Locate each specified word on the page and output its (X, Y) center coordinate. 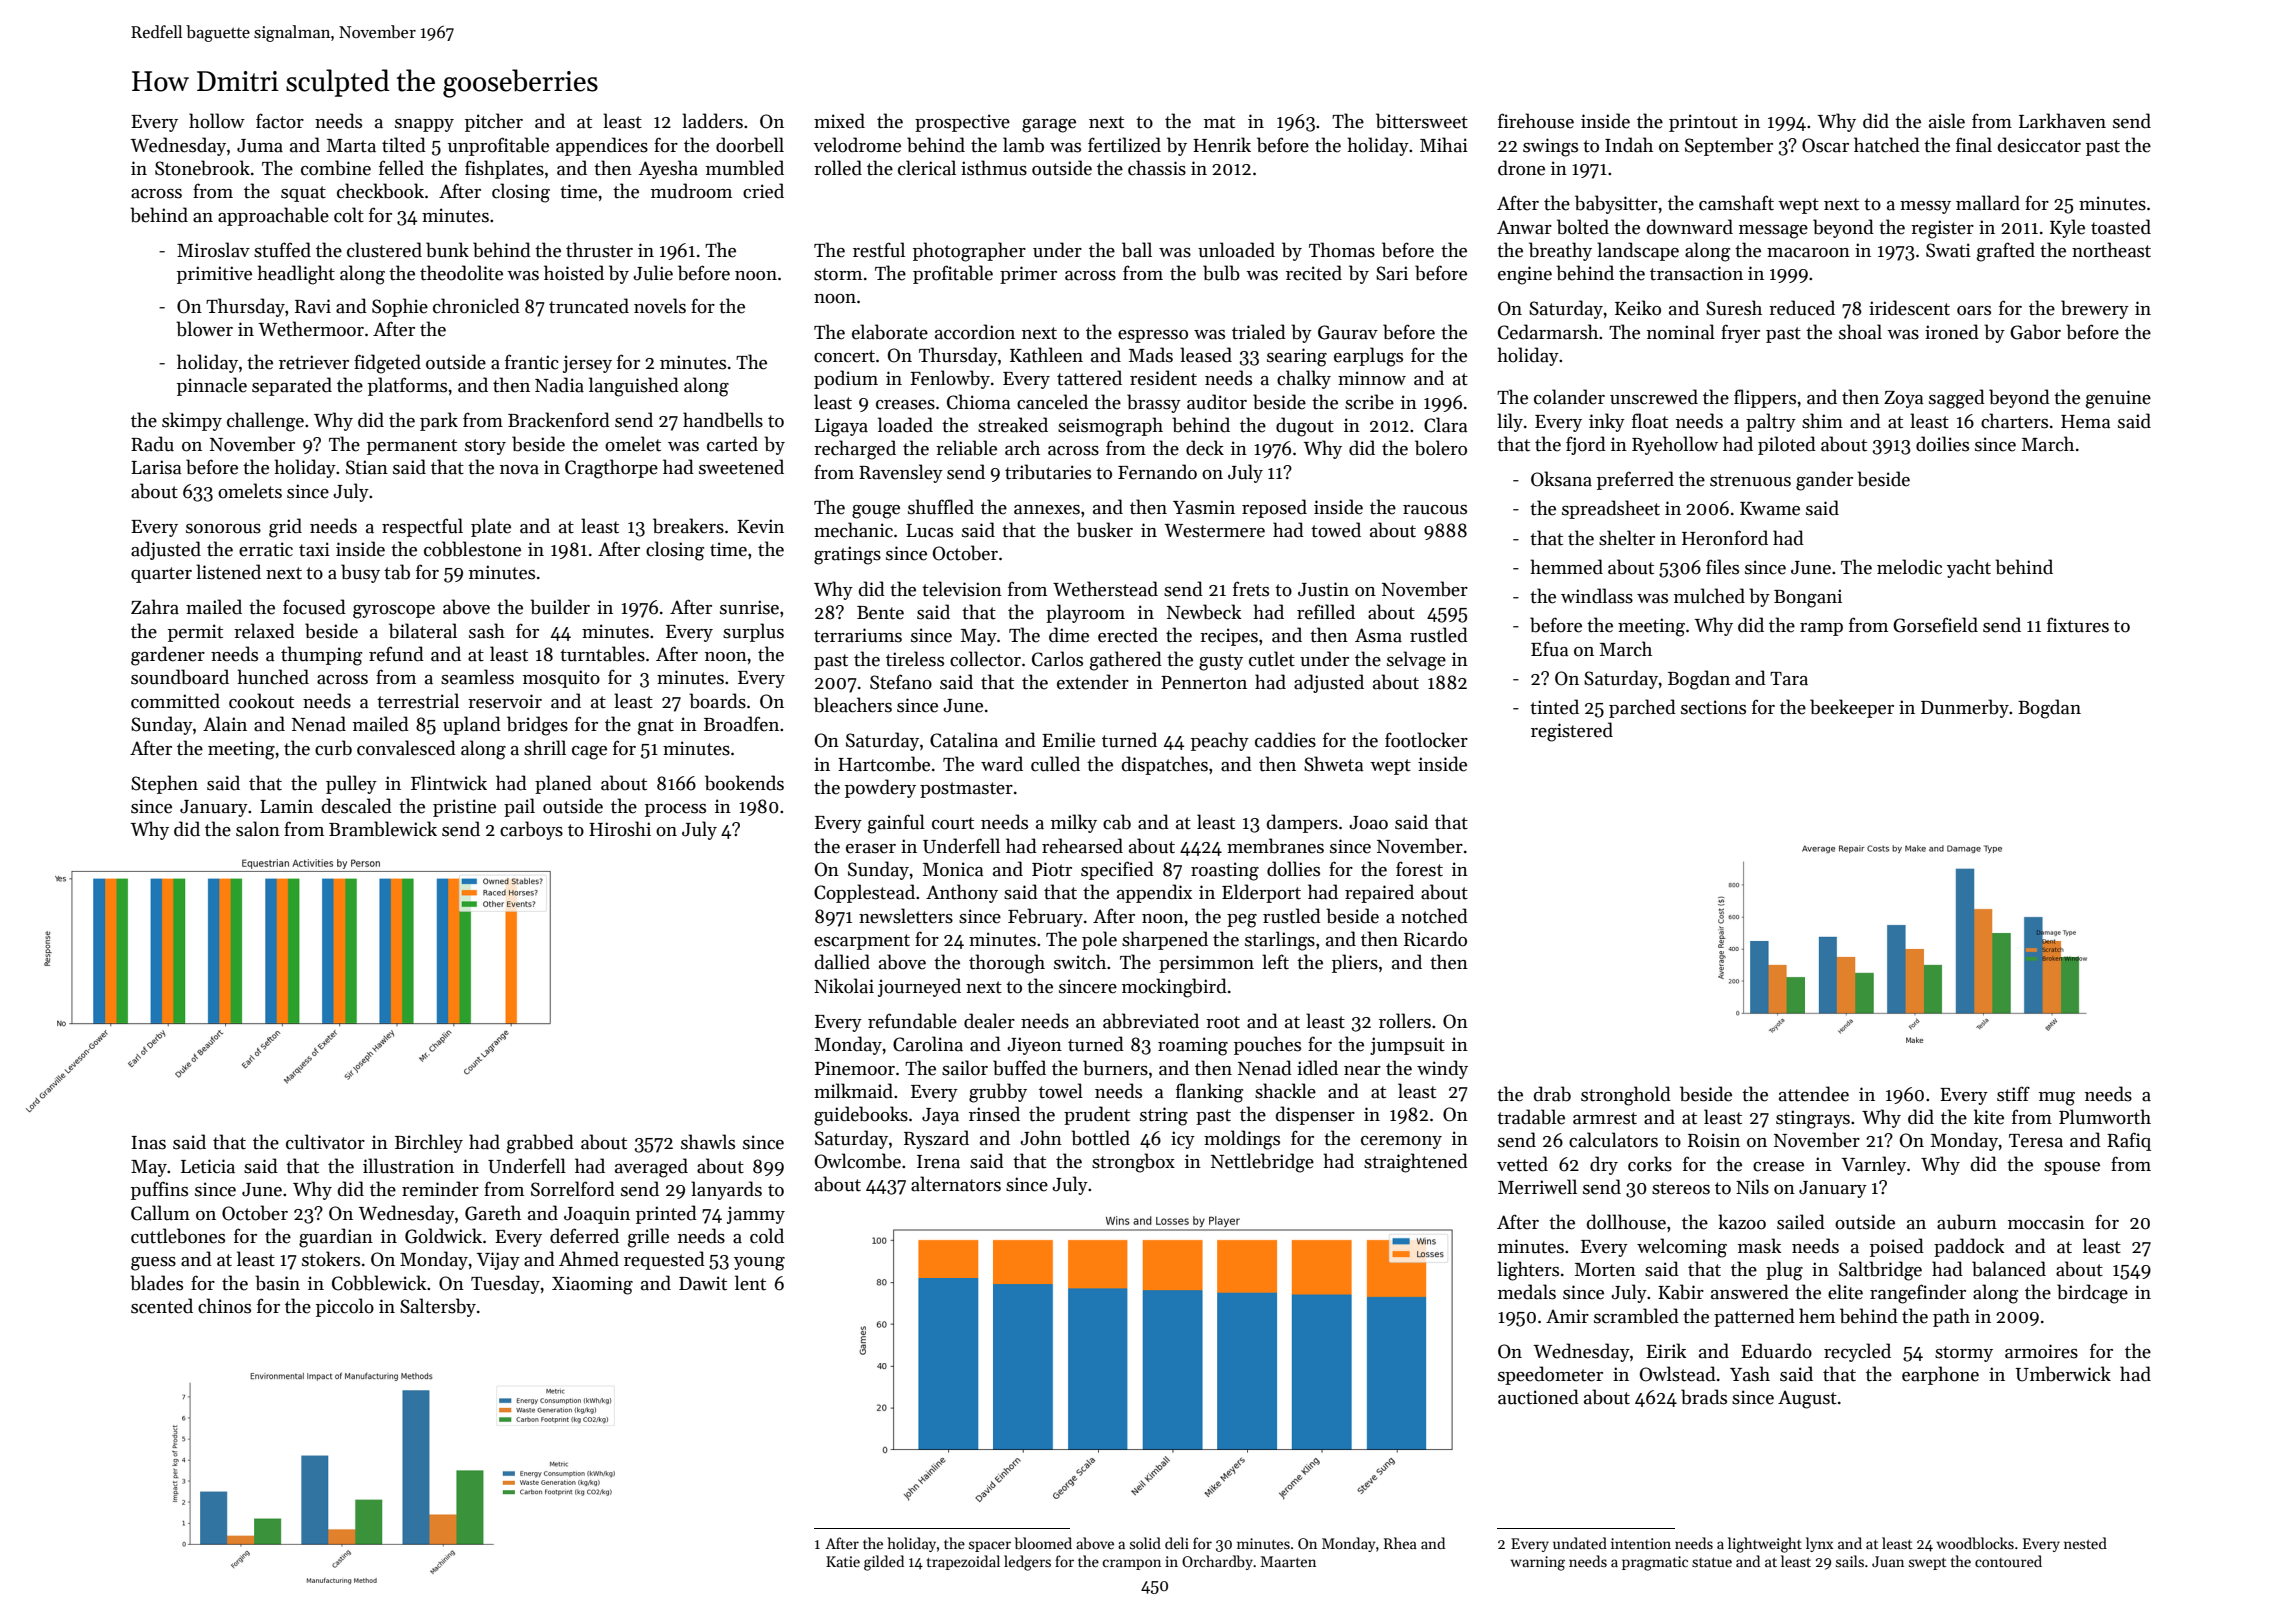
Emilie (1068, 740)
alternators (956, 1184)
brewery (2095, 309)
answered (1750, 1292)
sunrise (749, 607)
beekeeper (1852, 708)
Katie (843, 1561)
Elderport (1261, 893)
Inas (148, 1143)
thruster (599, 250)
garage (1049, 126)
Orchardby (1217, 1562)
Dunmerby (1965, 708)
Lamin (286, 806)
